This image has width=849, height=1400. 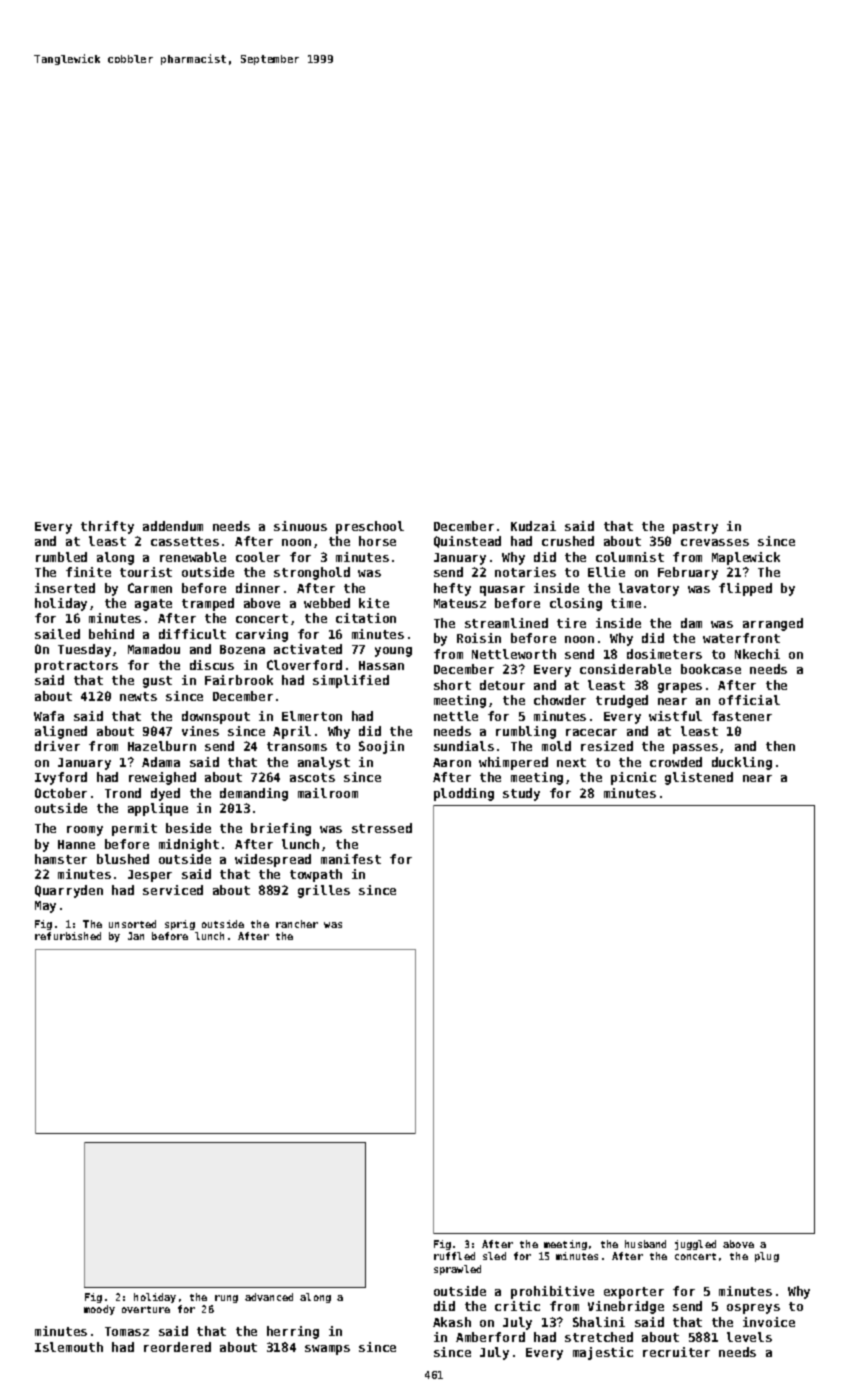 What do you see at coordinates (327, 1350) in the image?
I see `swamps` at bounding box center [327, 1350].
